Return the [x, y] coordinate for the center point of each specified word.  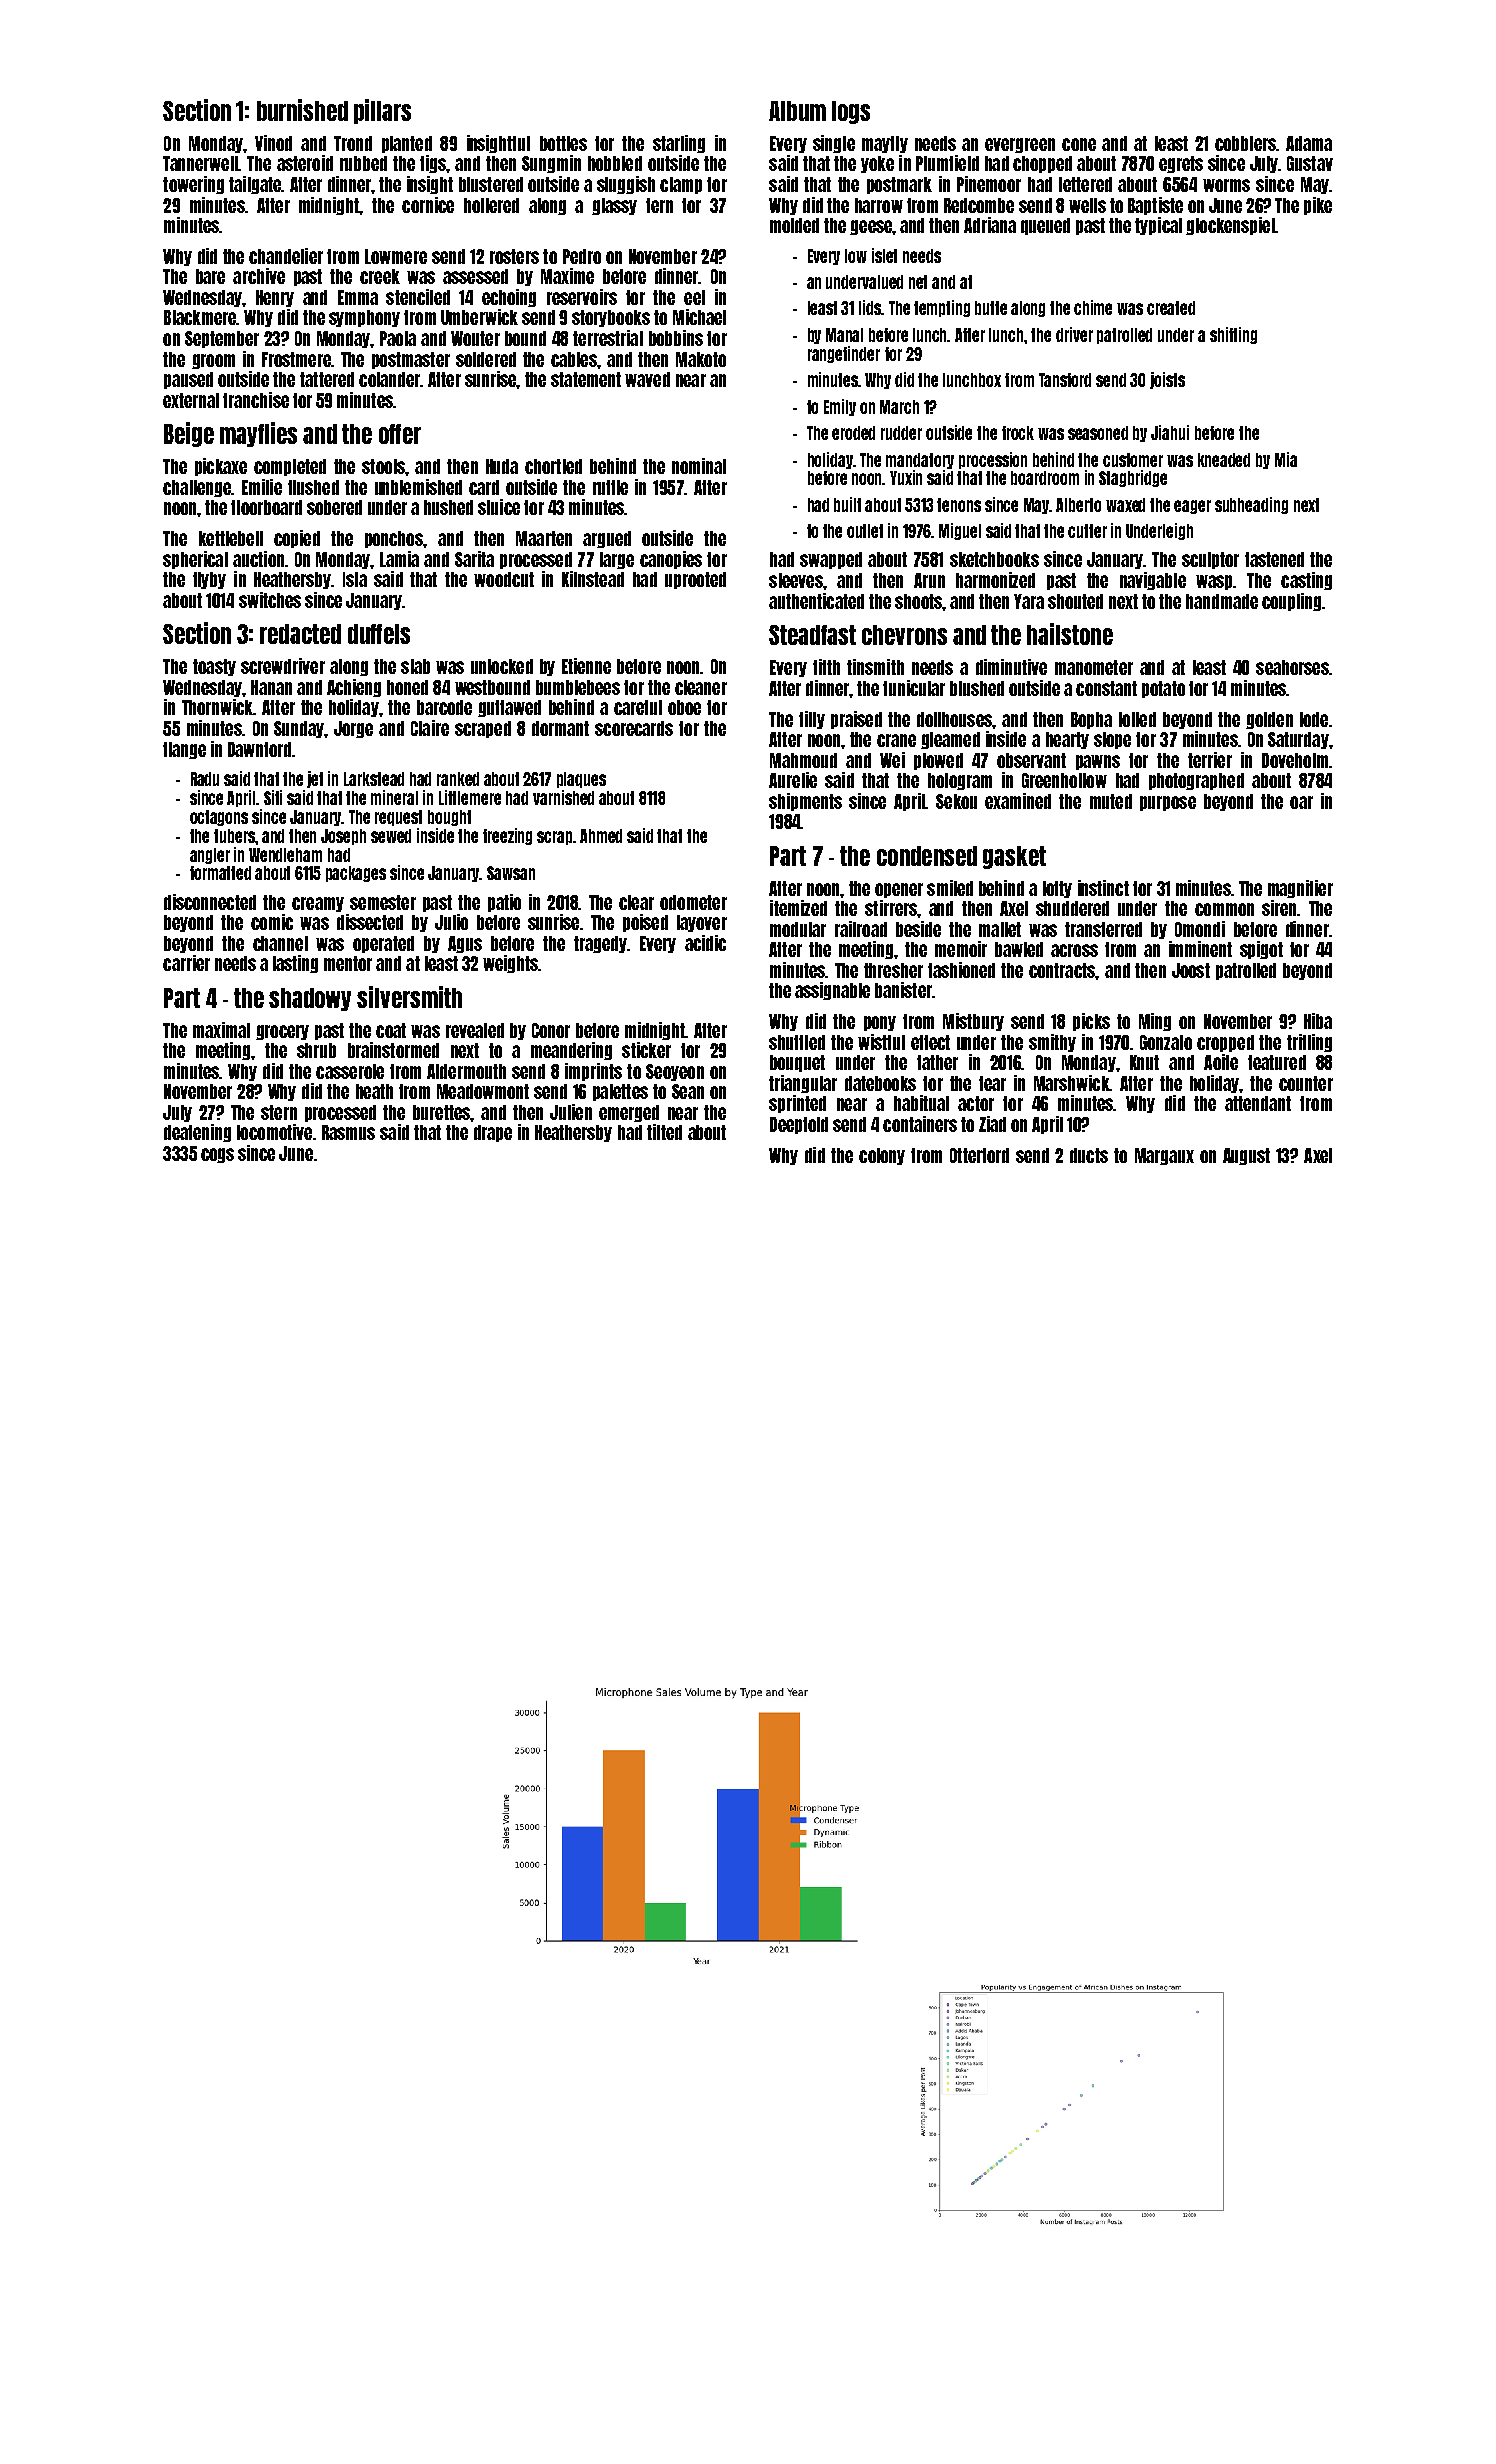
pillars [382, 111]
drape [493, 1133]
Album [797, 111]
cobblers [1245, 143]
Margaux [1164, 1156]
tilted [664, 1132]
